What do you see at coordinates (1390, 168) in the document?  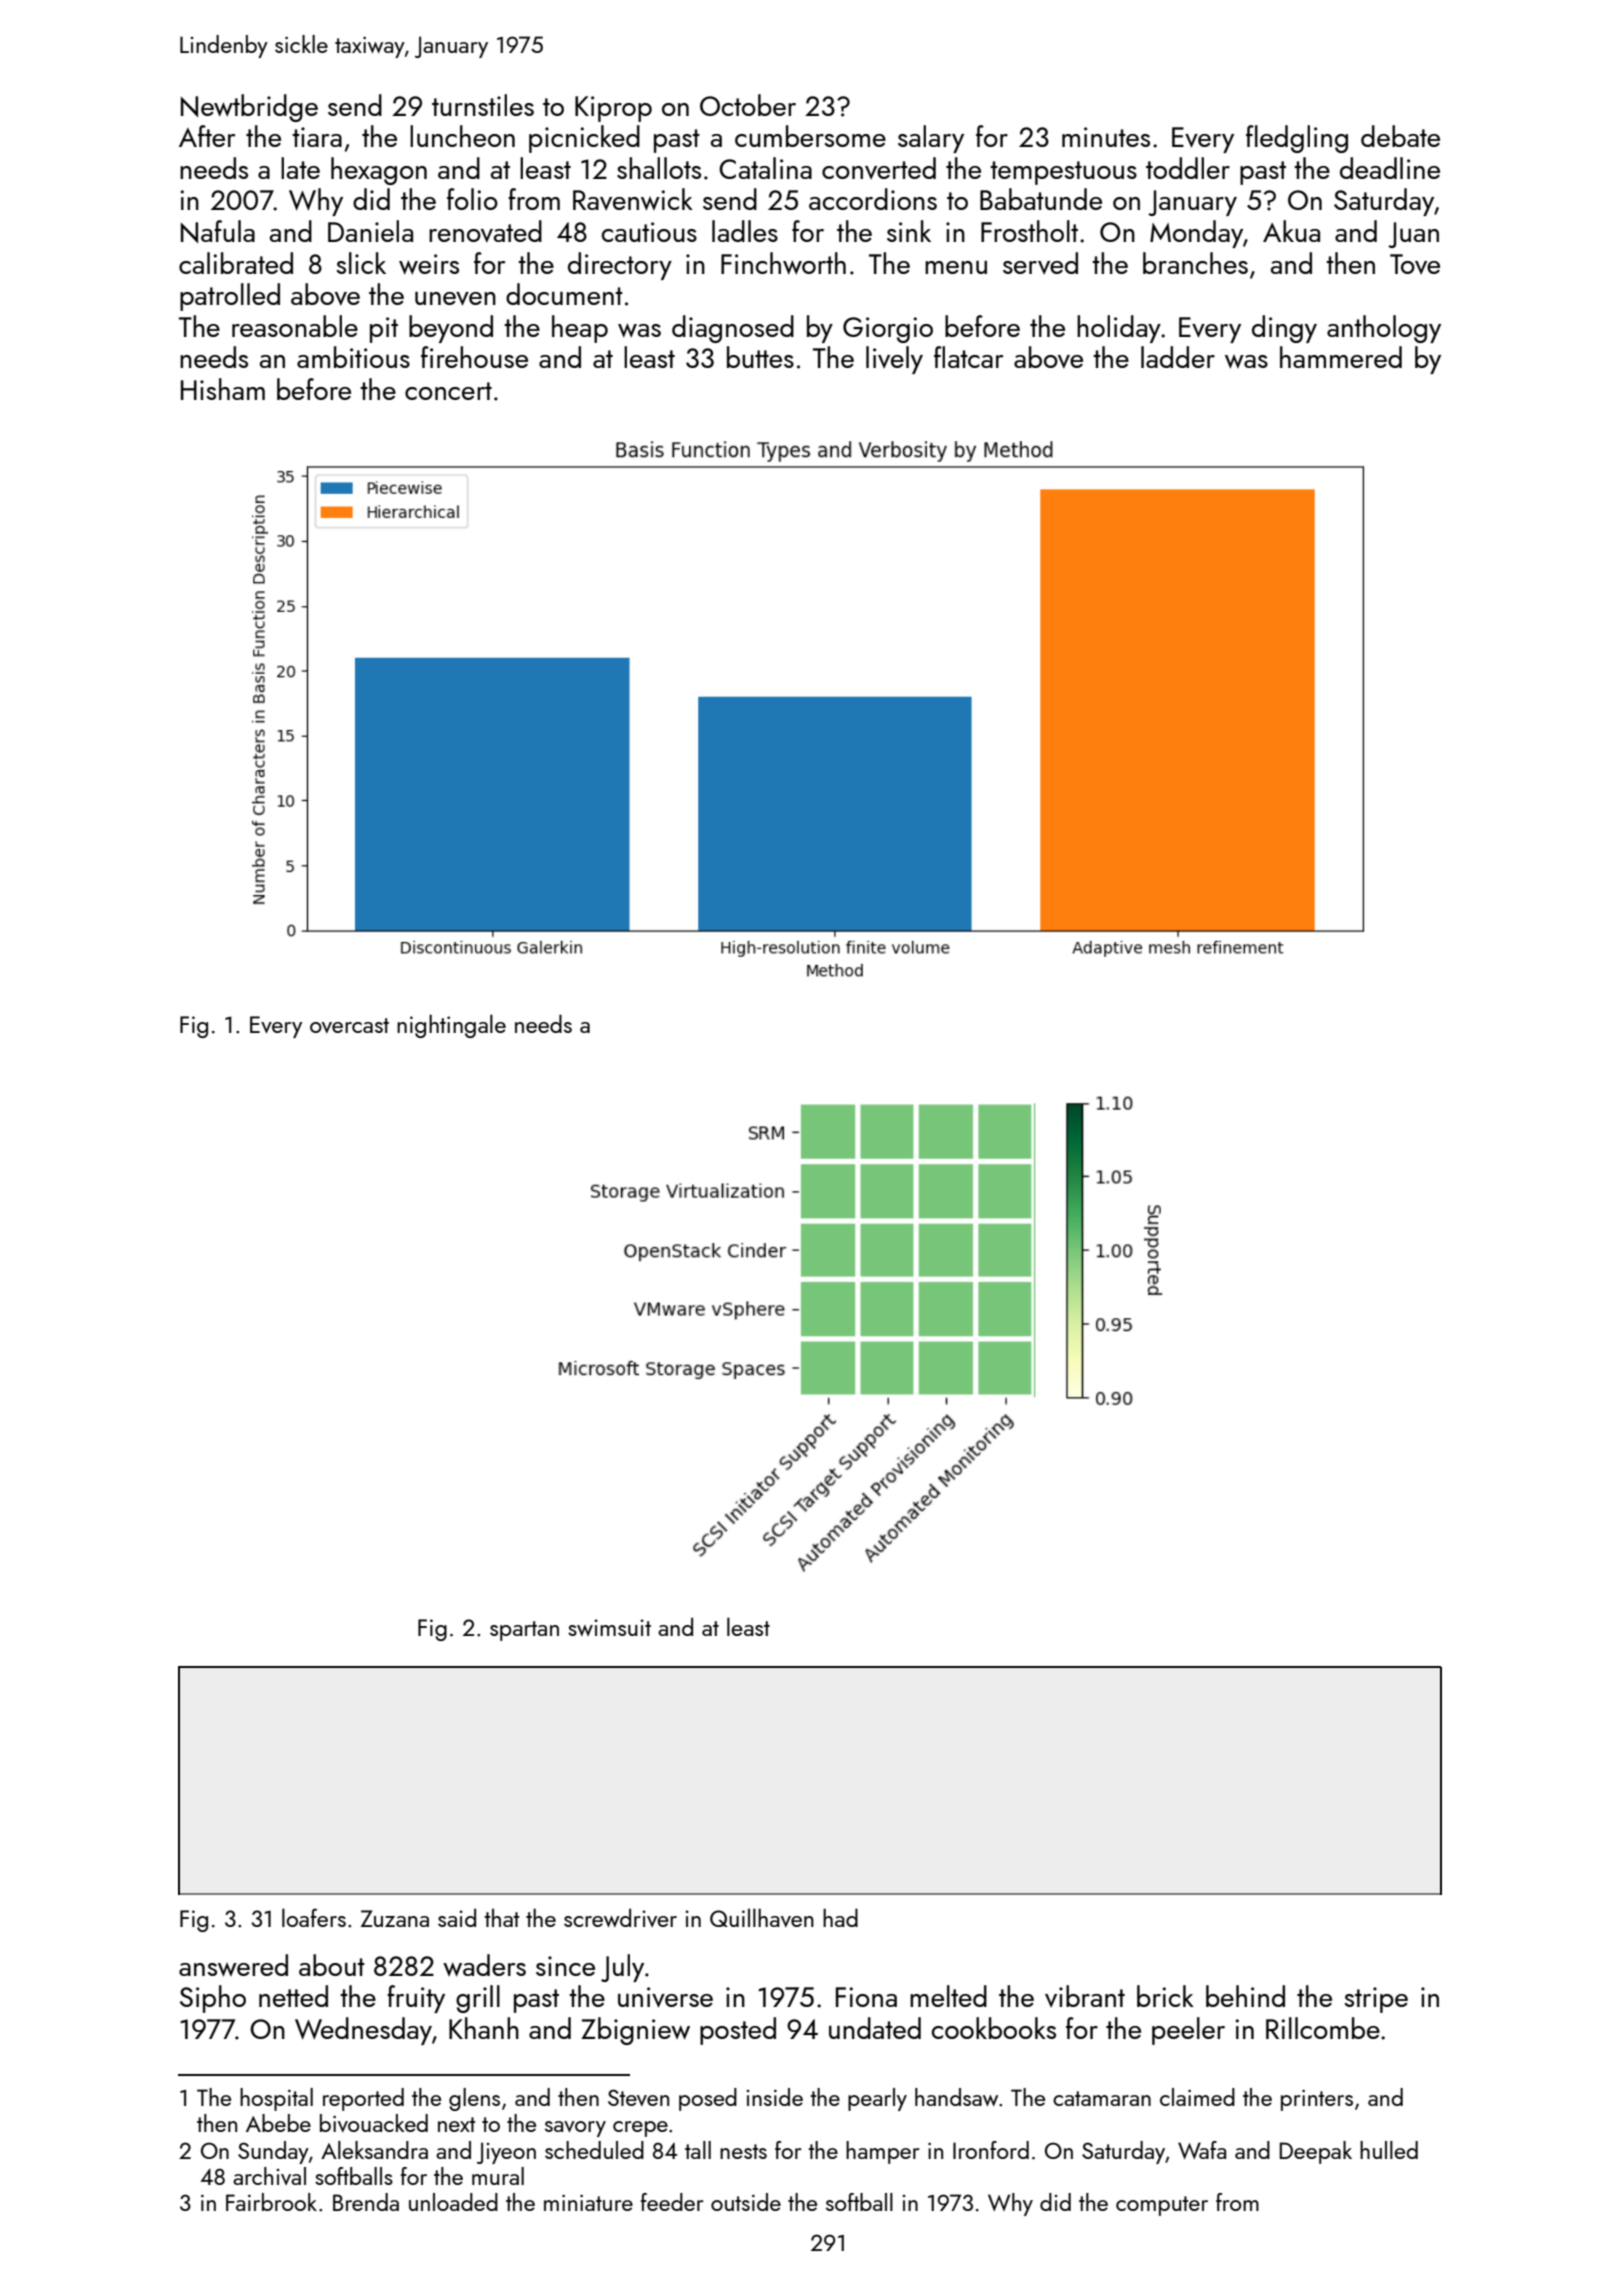 I see `deadline` at bounding box center [1390, 168].
